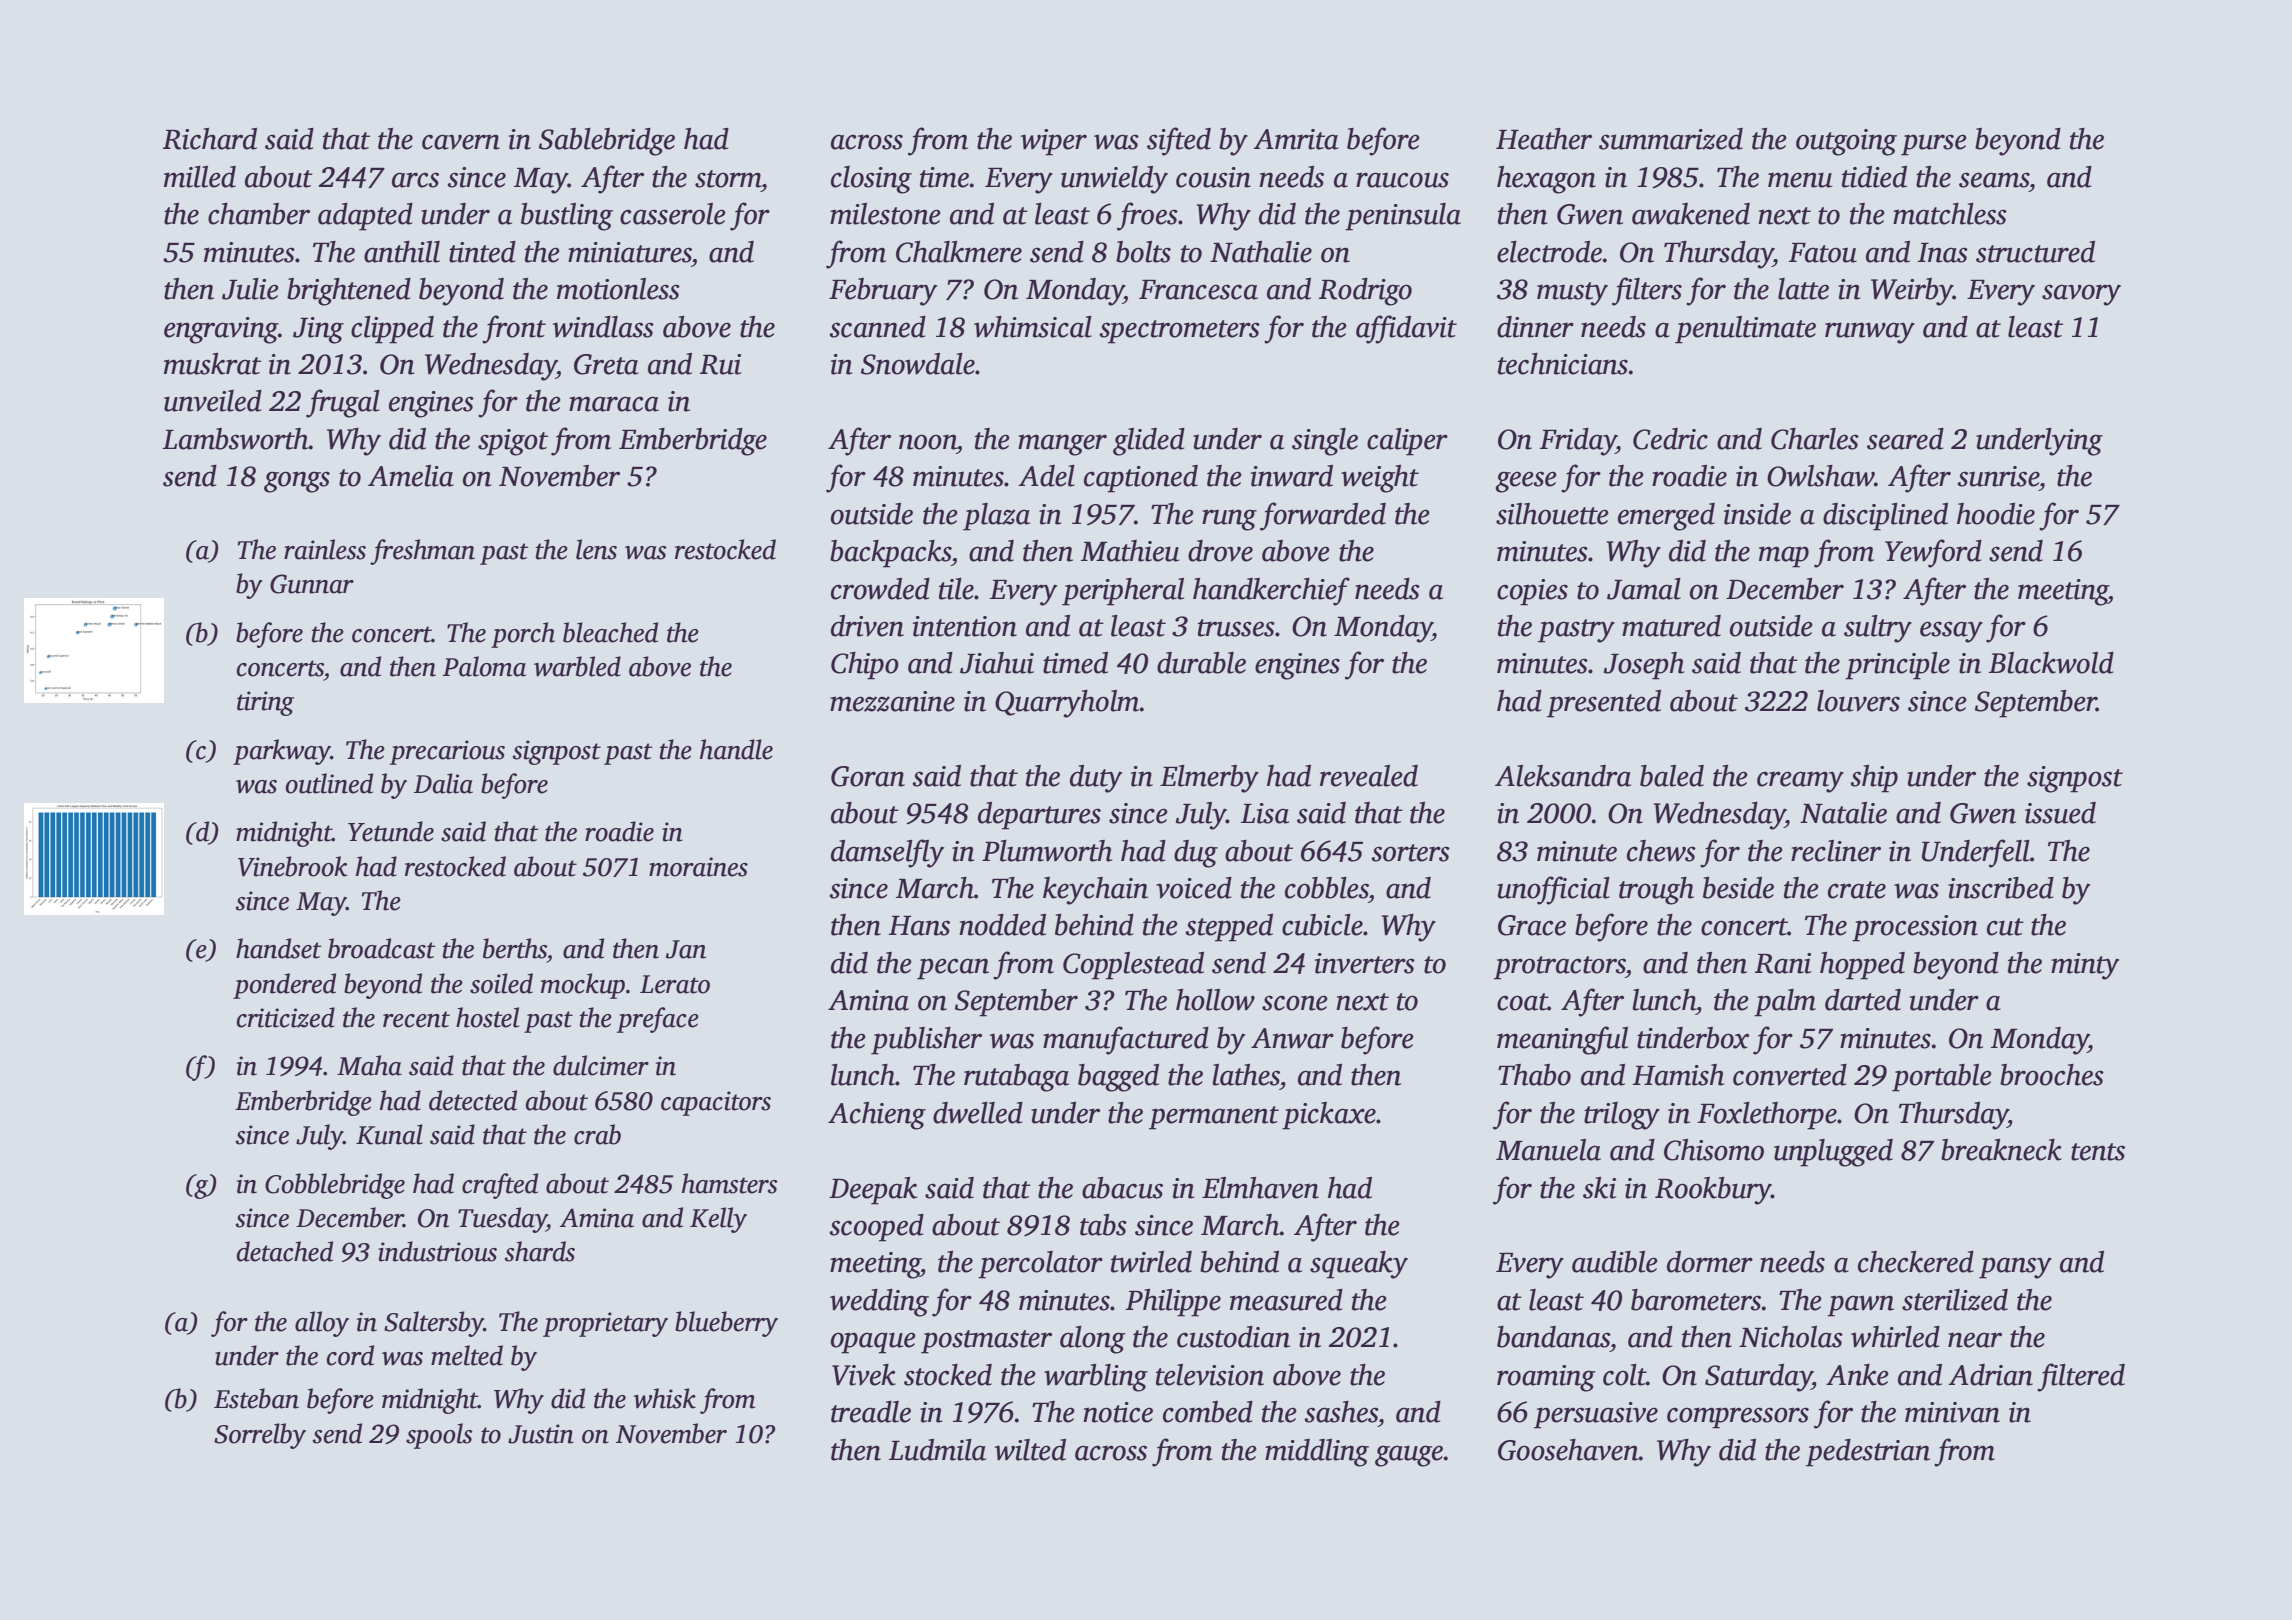  I want to click on squeaky, so click(1359, 1265).
